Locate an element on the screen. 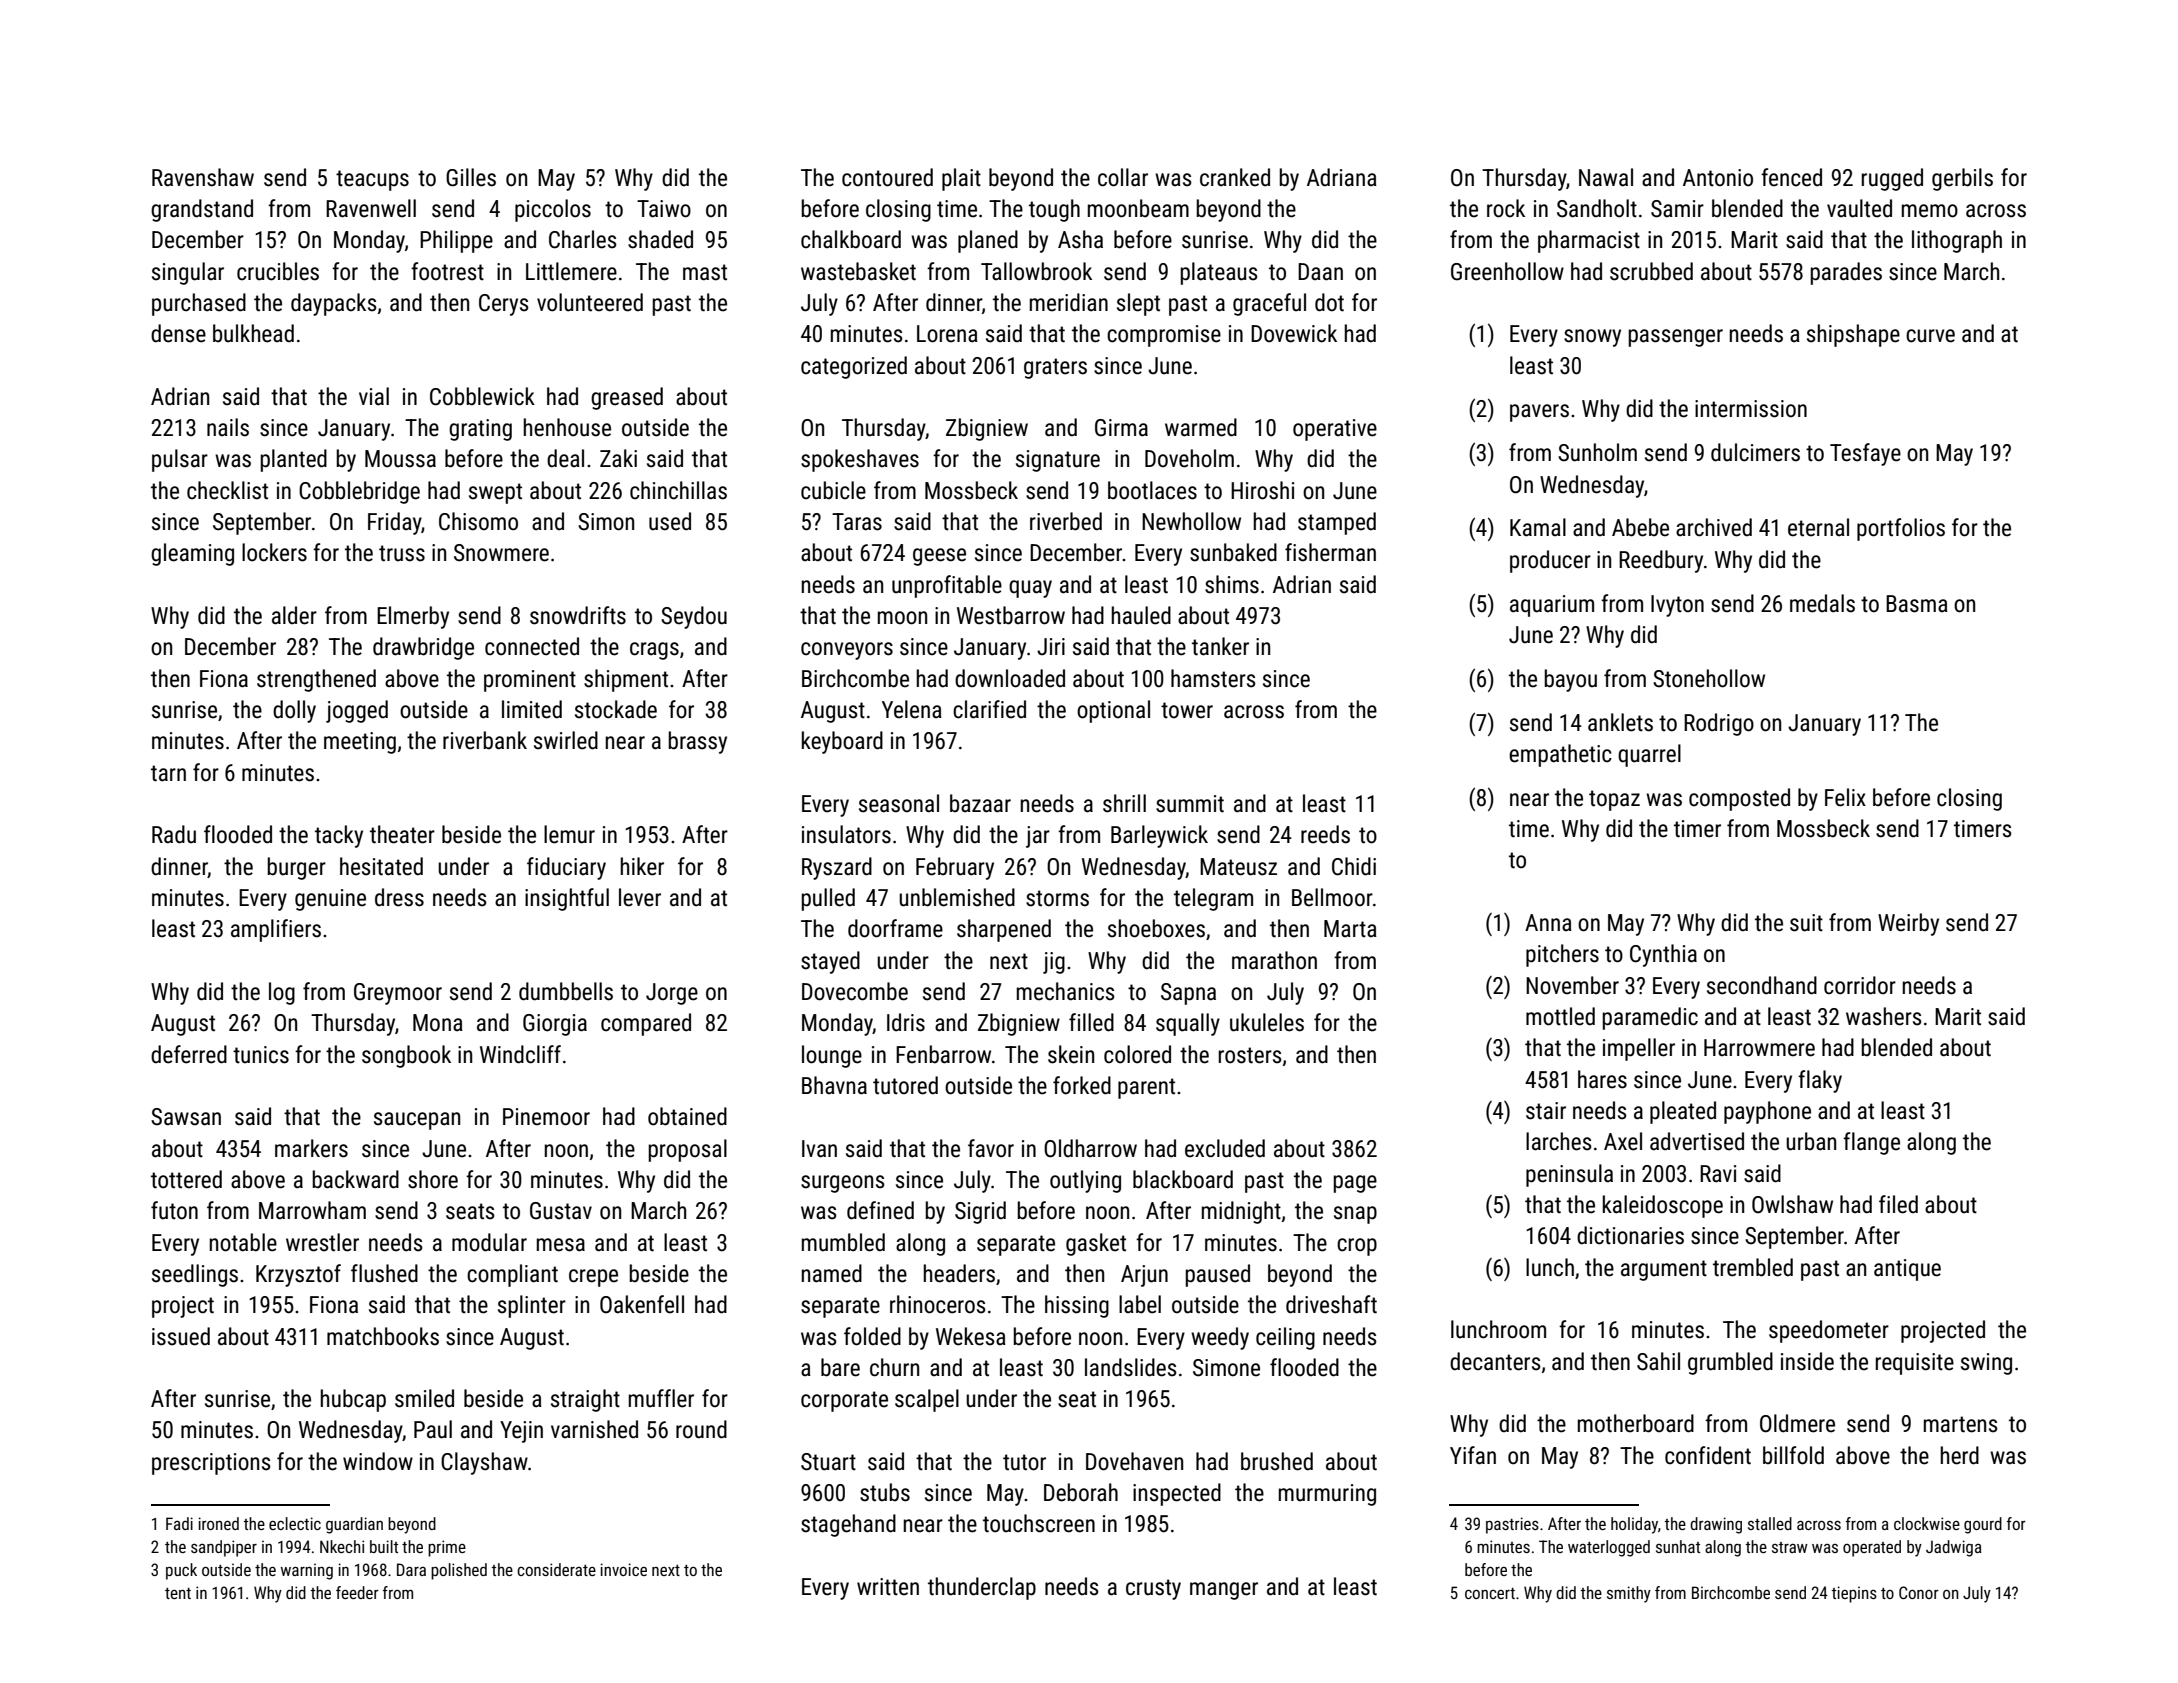 The width and height of the screenshot is (2178, 1683). dense is located at coordinates (178, 333).
